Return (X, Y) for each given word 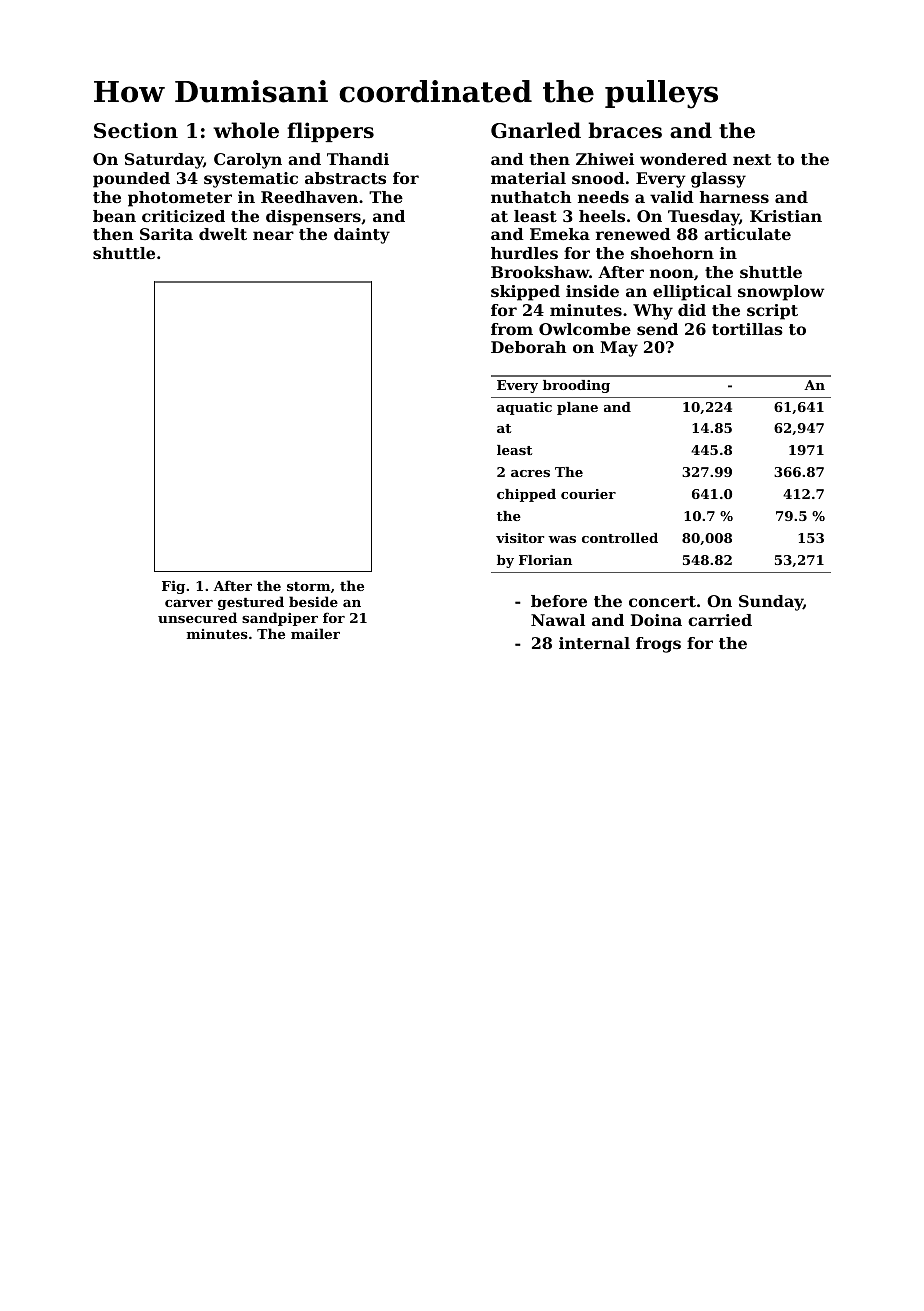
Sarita (166, 234)
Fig (173, 587)
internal (594, 643)
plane (577, 408)
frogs (658, 645)
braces (625, 130)
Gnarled (536, 130)
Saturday (164, 161)
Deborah (528, 347)
